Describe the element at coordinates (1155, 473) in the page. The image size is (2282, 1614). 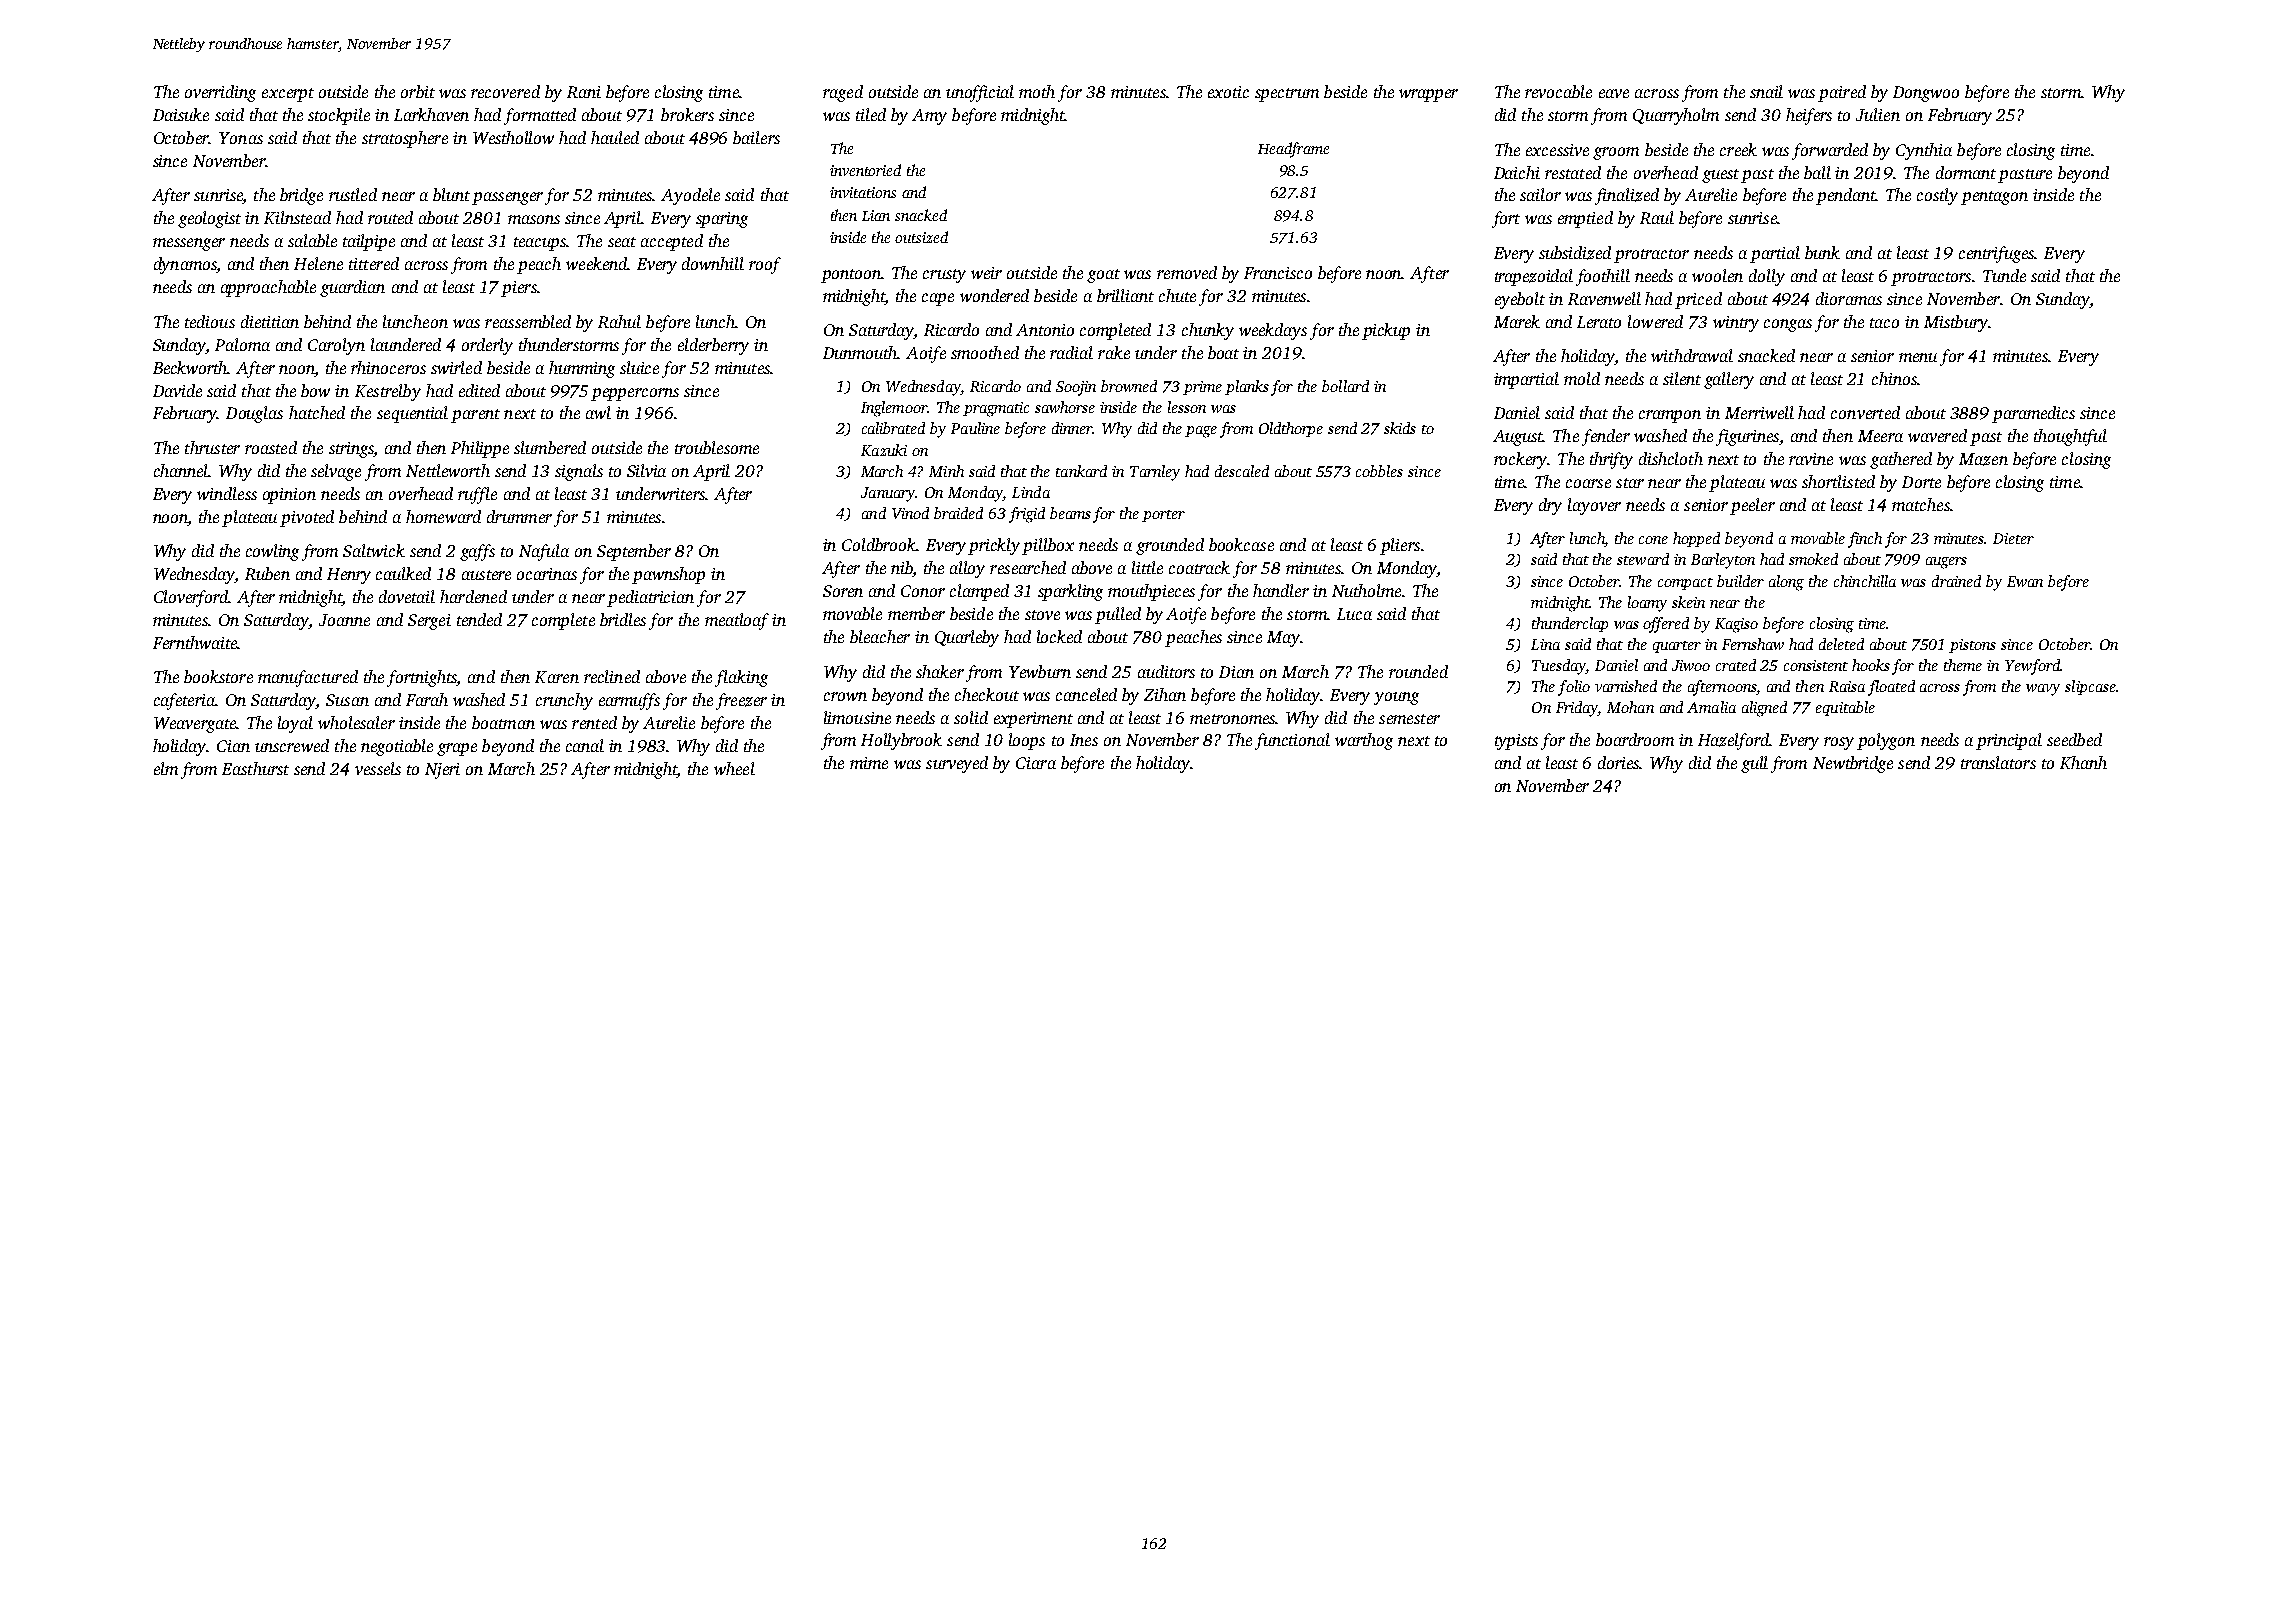
I see `Tarnley` at that location.
